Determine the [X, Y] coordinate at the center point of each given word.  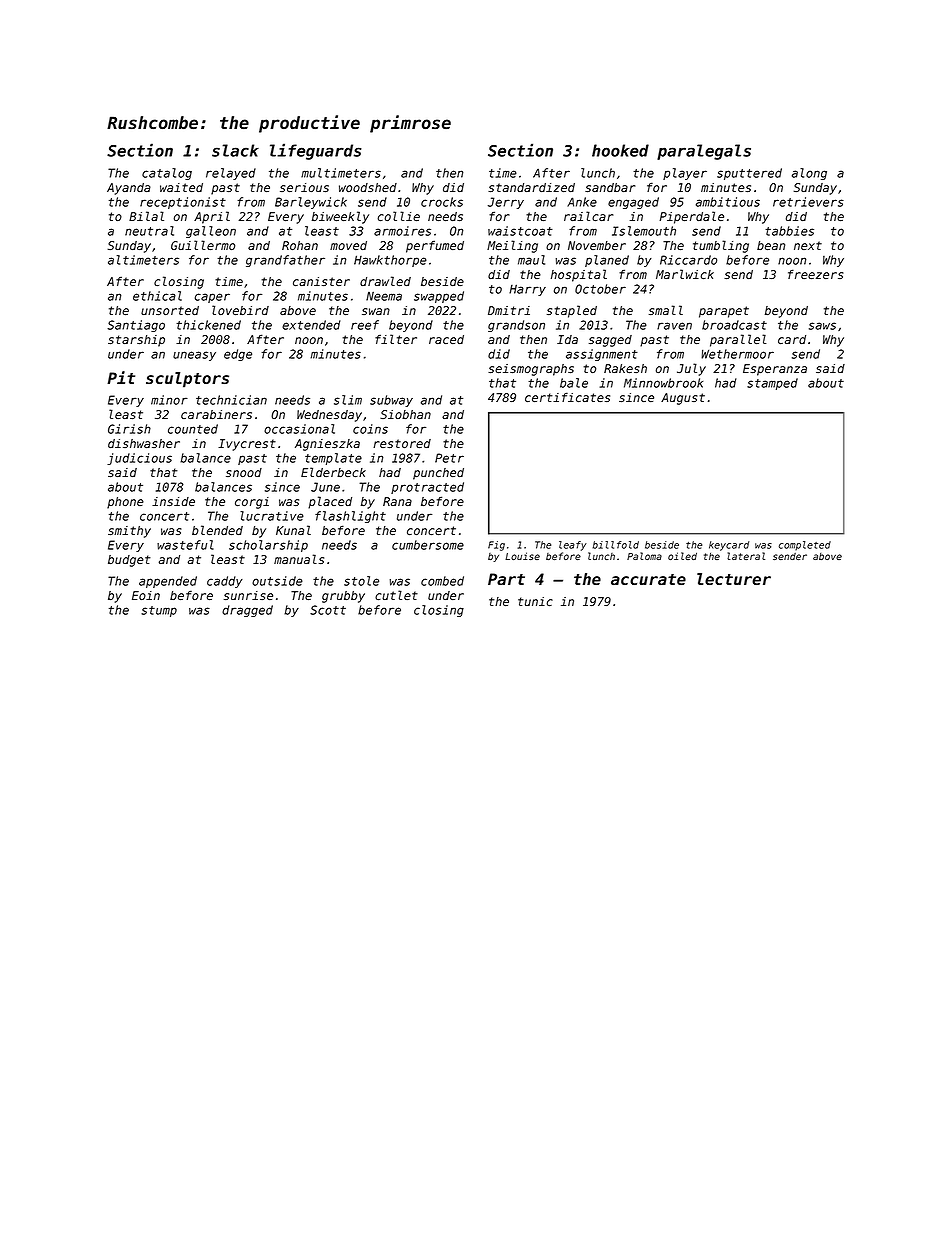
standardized [531, 187]
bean [771, 245]
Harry [527, 290]
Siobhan [405, 414]
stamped [772, 384]
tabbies [789, 231]
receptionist [183, 203]
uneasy [194, 356]
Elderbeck [333, 472]
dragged [247, 611]
